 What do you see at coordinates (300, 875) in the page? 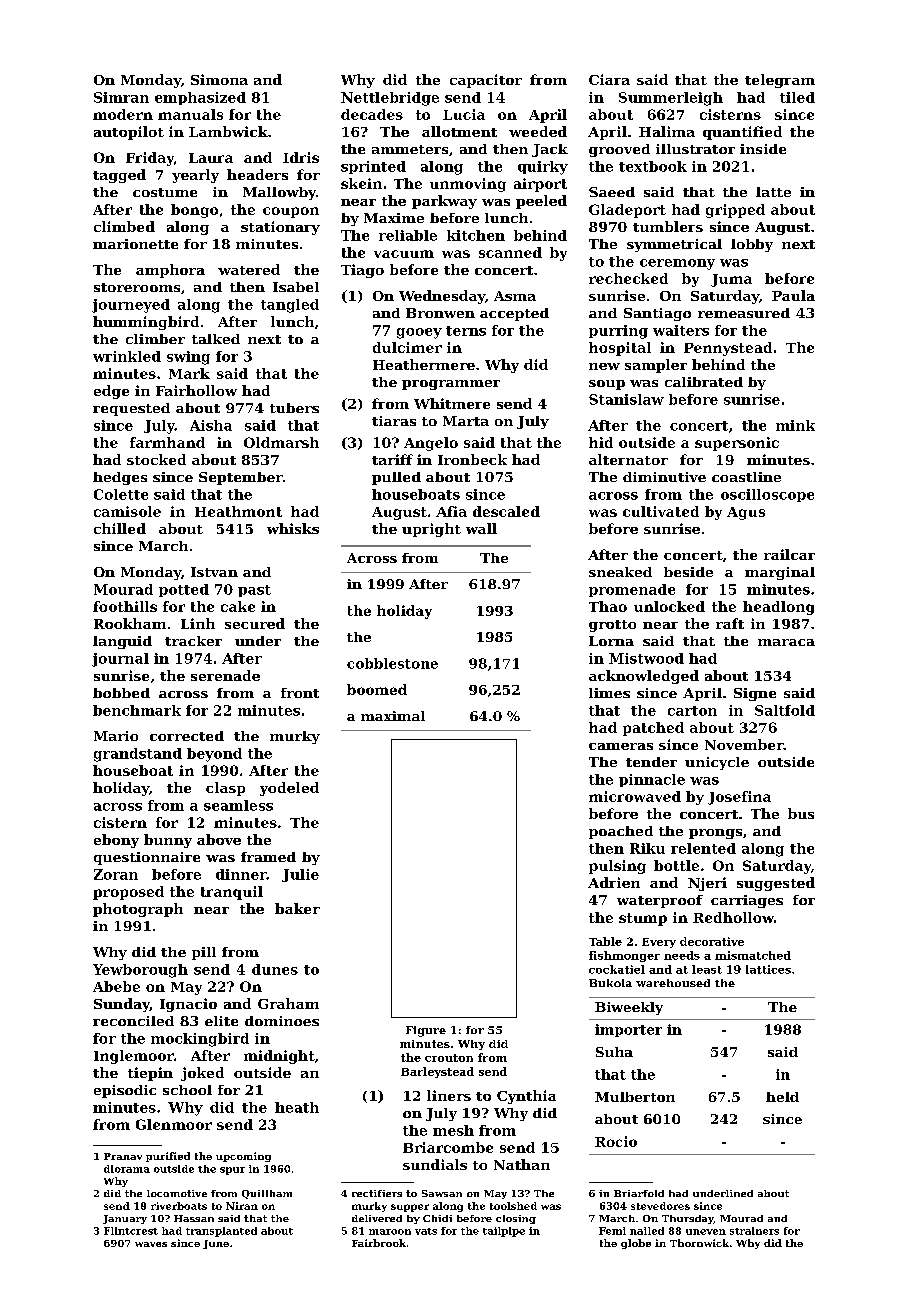
I see `Julie` at bounding box center [300, 875].
